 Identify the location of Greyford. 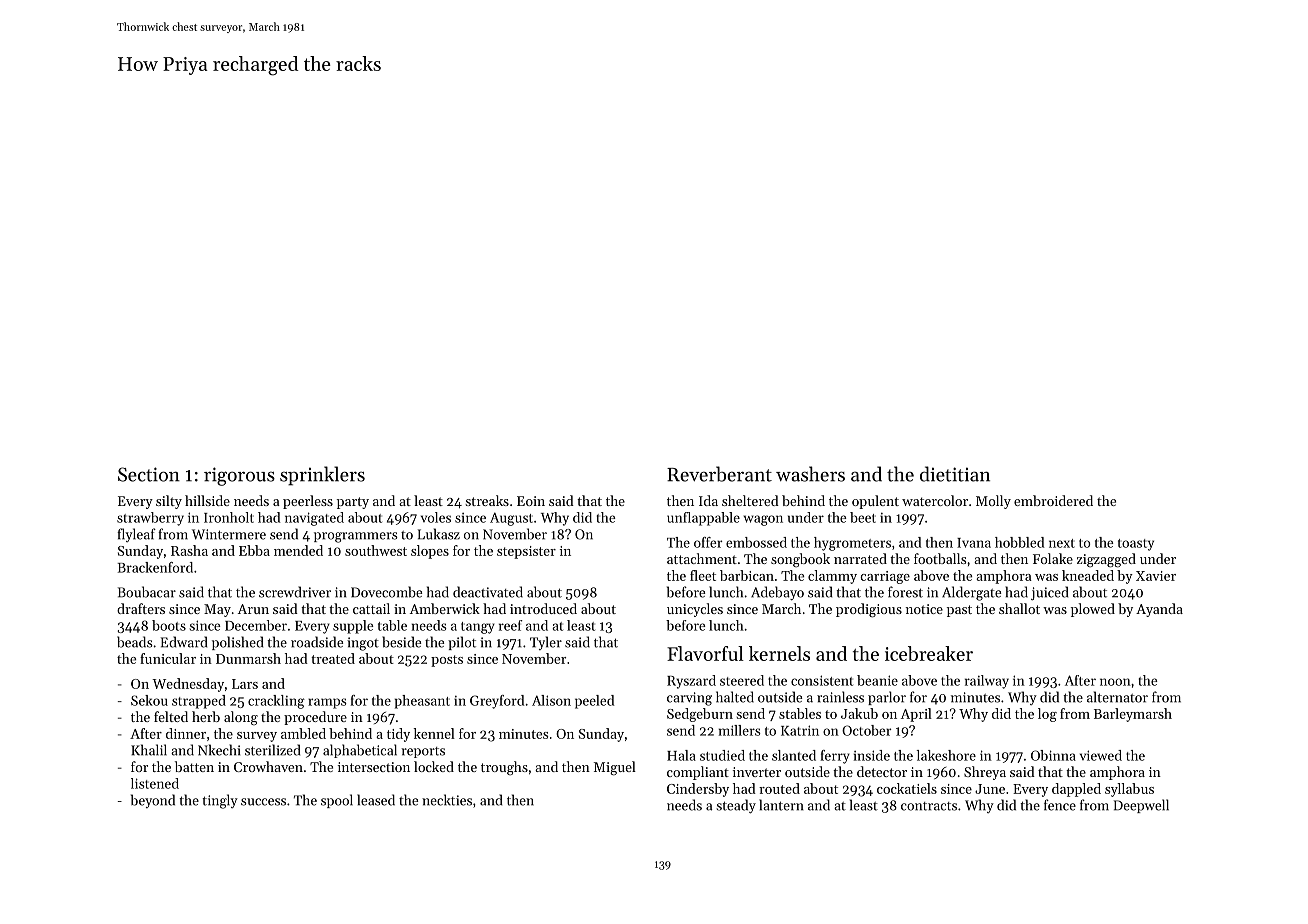
(497, 702).
